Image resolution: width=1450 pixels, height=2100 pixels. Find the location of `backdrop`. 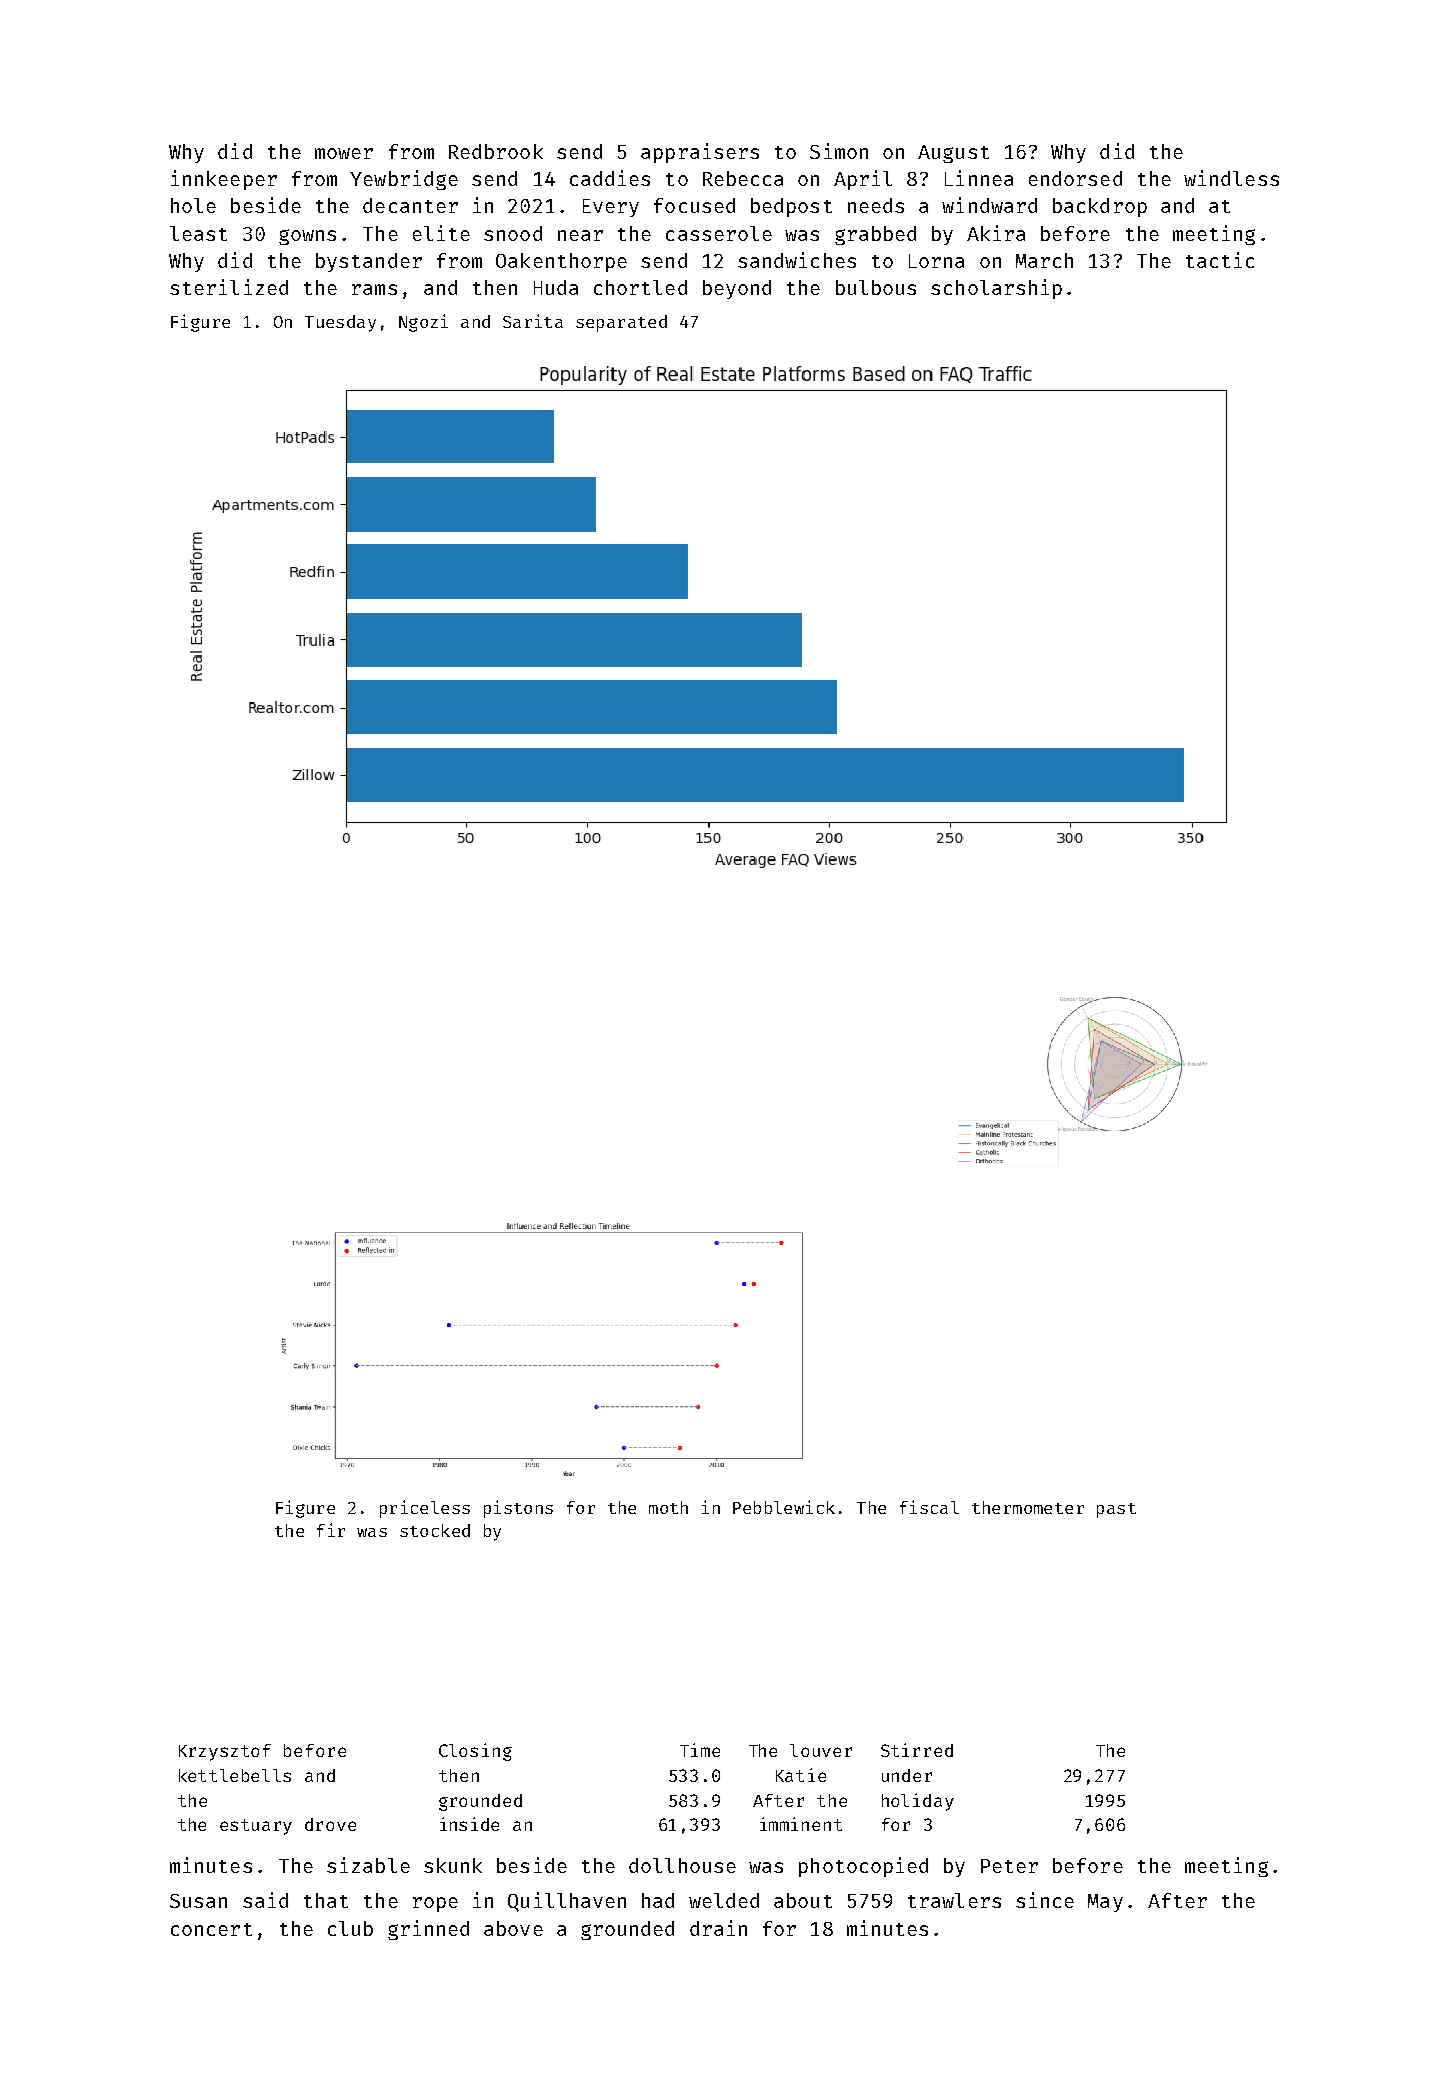

backdrop is located at coordinates (1100, 207).
